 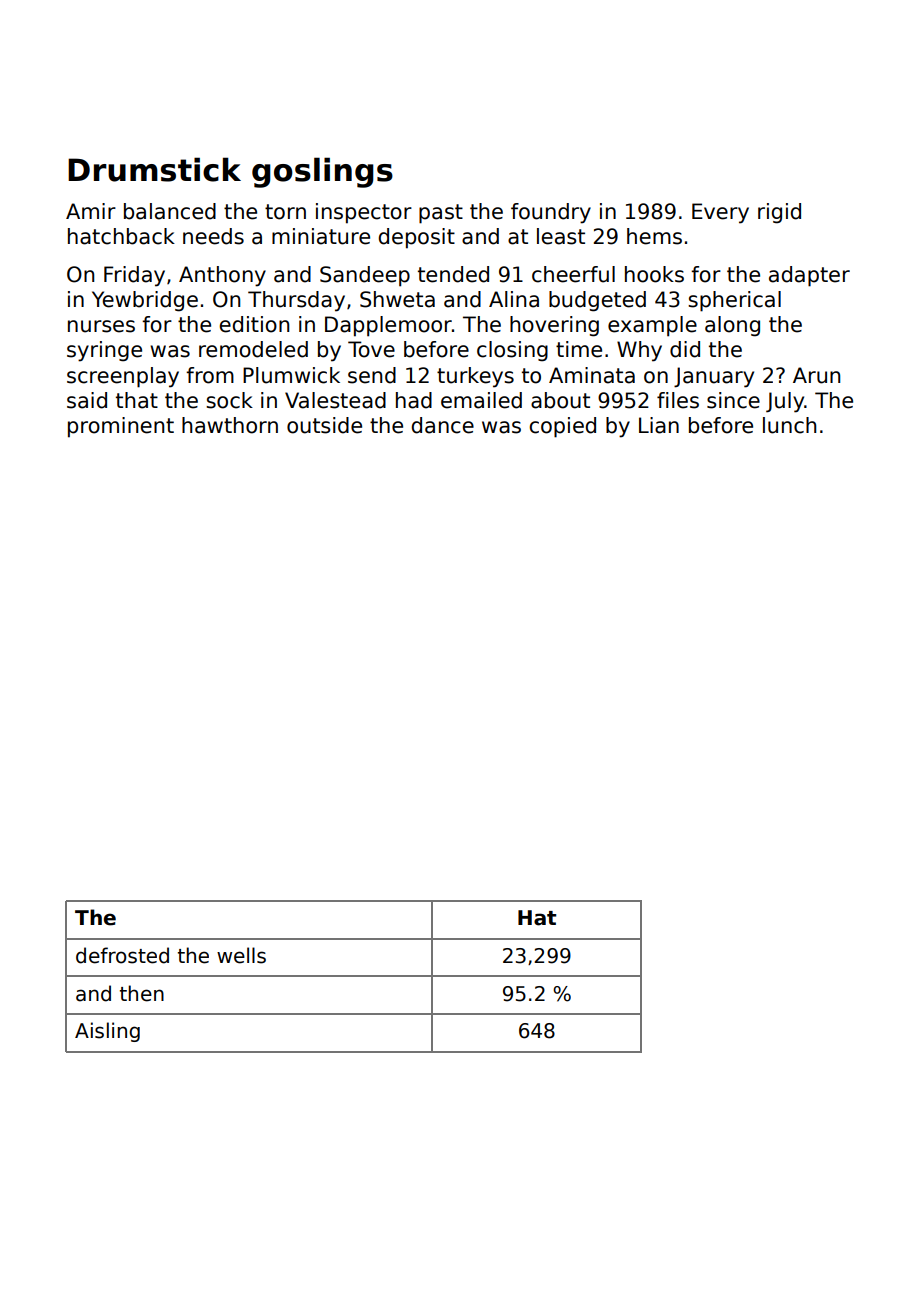 I want to click on then, so click(x=142, y=993).
